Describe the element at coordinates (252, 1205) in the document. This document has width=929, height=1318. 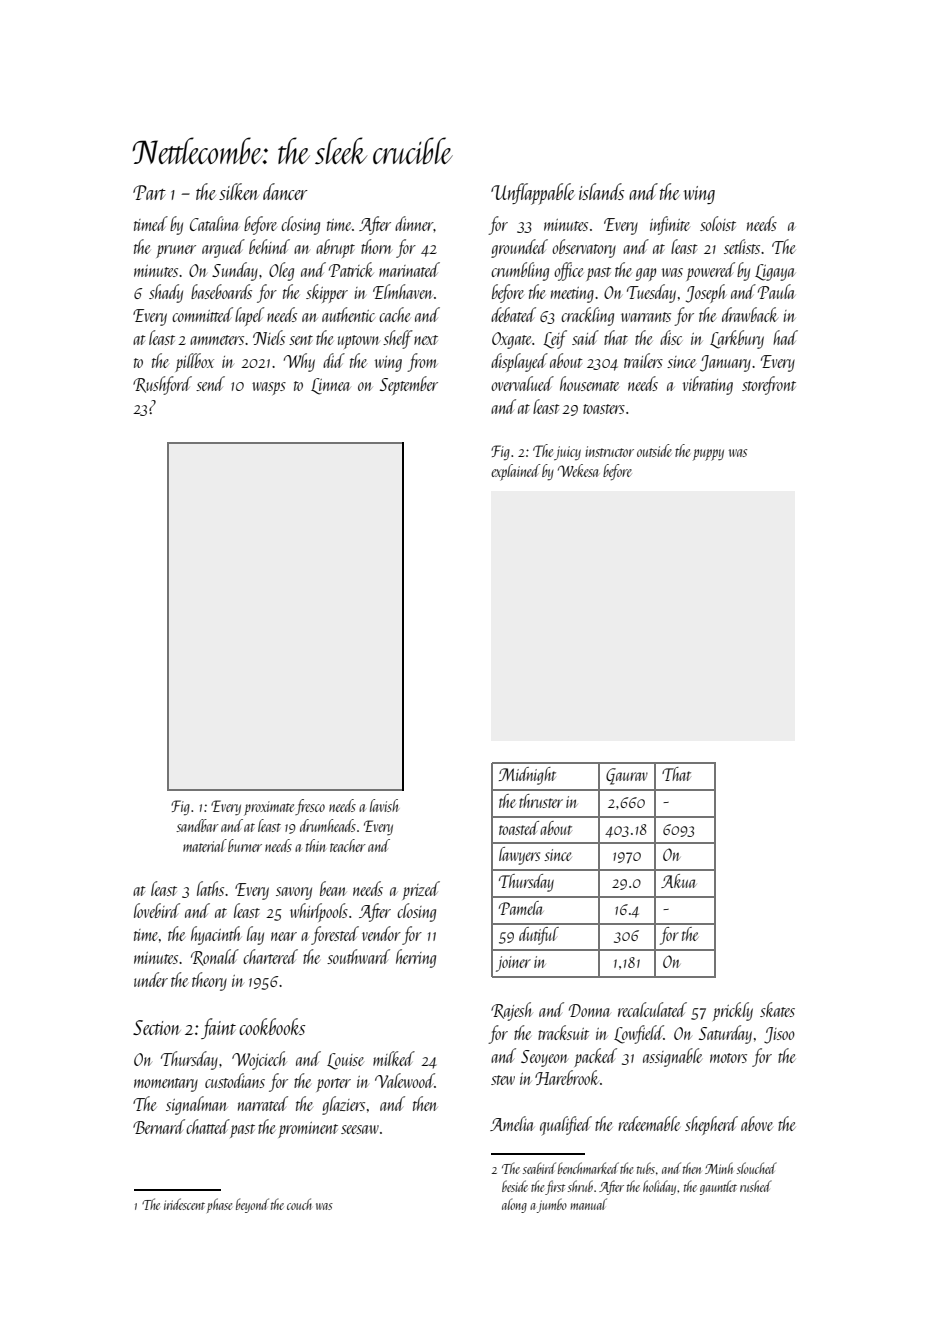
I see `beyond` at that location.
